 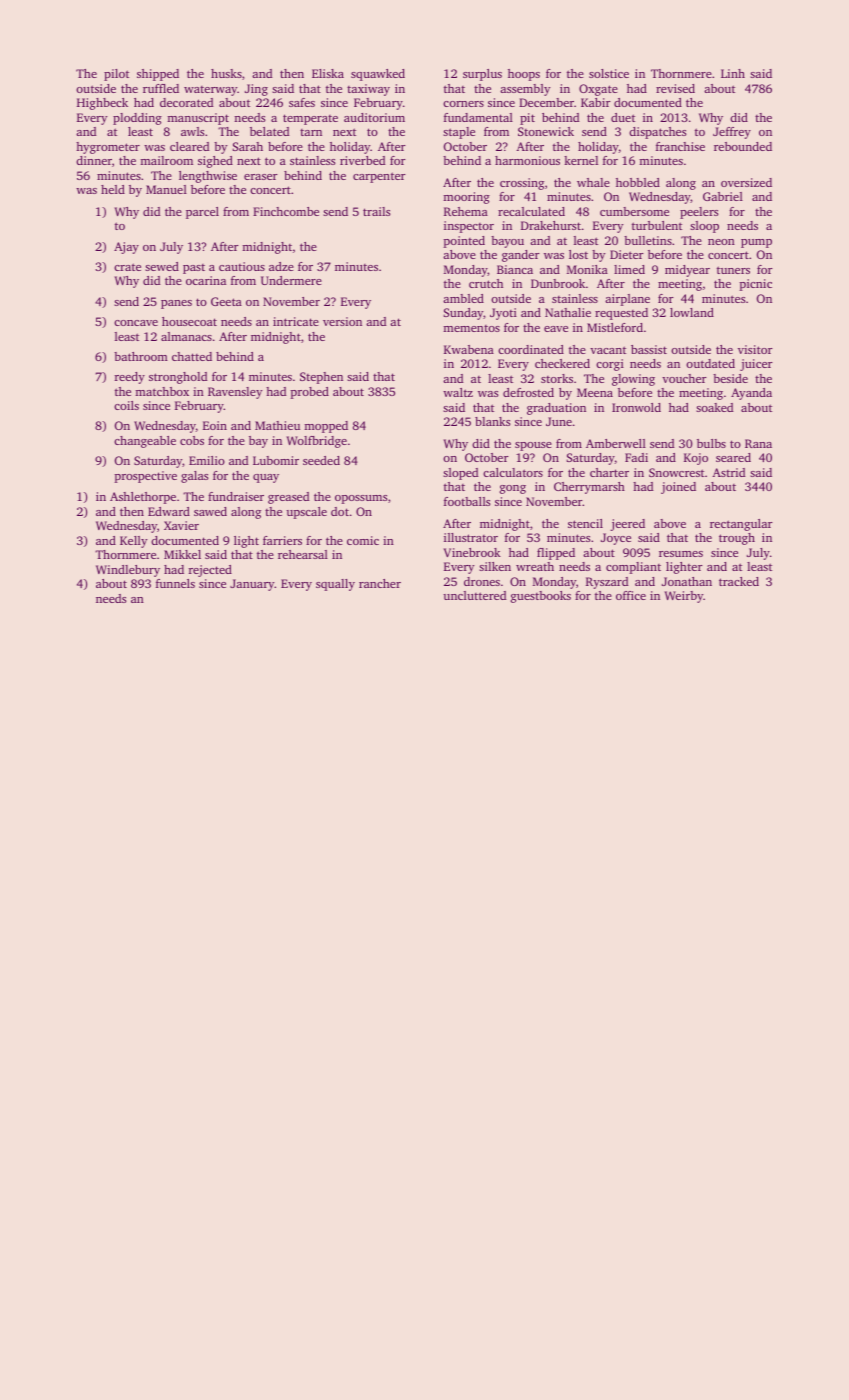 What do you see at coordinates (556, 409) in the document?
I see `graduation` at bounding box center [556, 409].
